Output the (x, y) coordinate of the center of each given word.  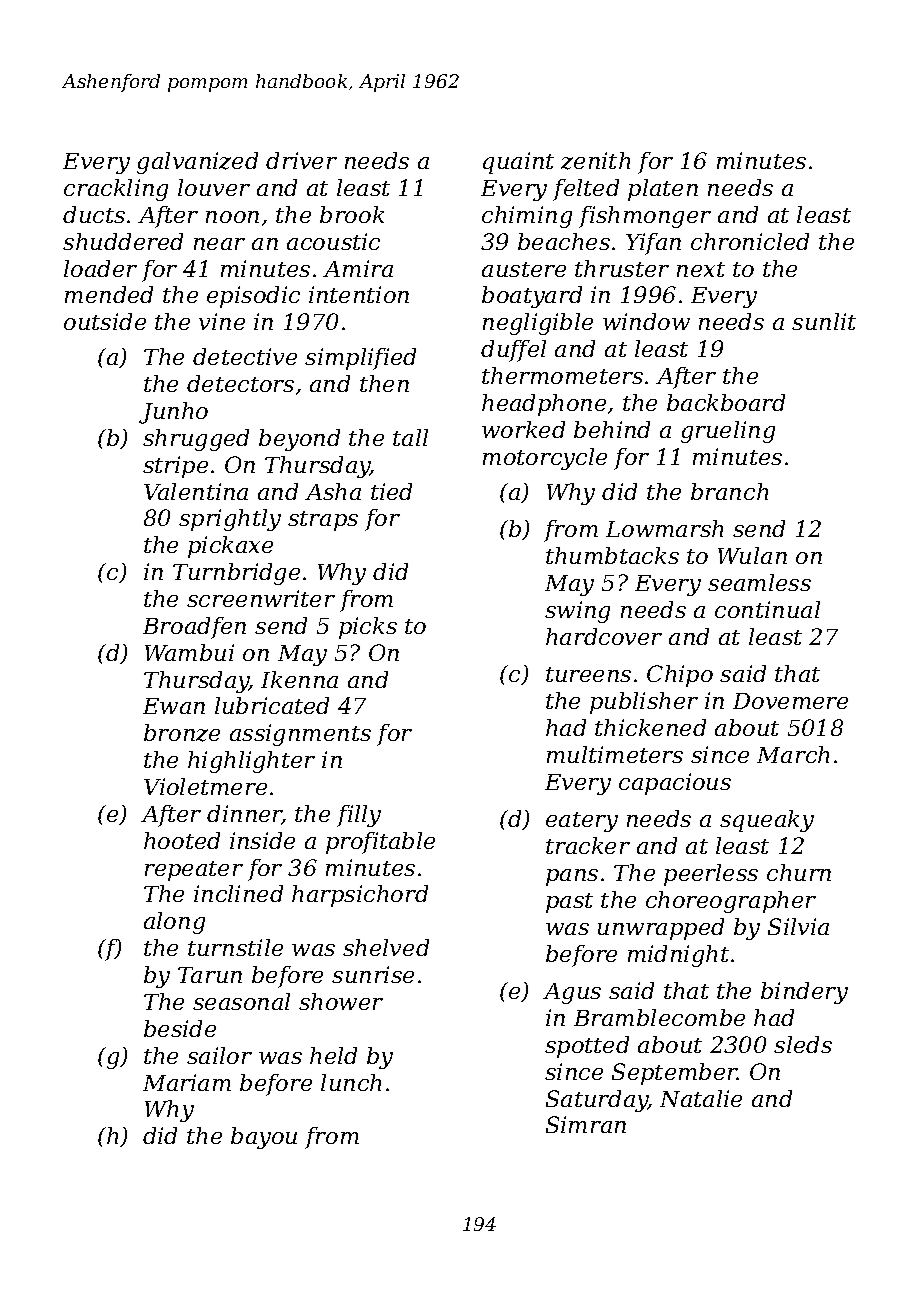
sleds (803, 1044)
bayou (264, 1138)
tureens (588, 674)
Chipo (680, 676)
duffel (513, 351)
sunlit (824, 321)
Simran (586, 1124)
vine (222, 321)
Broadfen (194, 628)
